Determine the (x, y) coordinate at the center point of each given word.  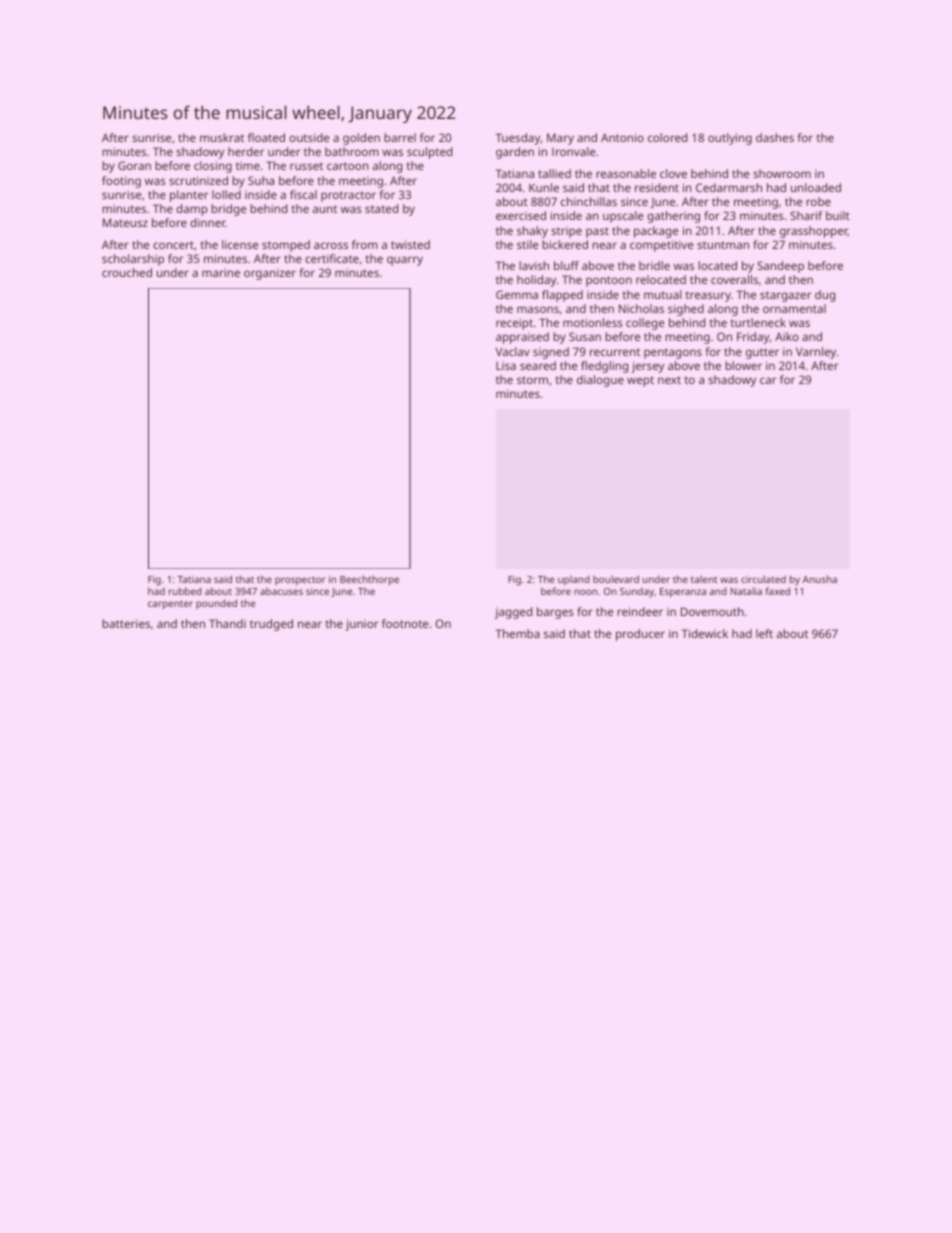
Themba (518, 633)
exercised (521, 215)
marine (221, 272)
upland (574, 580)
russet (306, 166)
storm (532, 380)
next (669, 380)
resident (657, 187)
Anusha (819, 579)
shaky (532, 232)
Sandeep (780, 267)
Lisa (506, 365)
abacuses (281, 591)
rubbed (185, 591)
